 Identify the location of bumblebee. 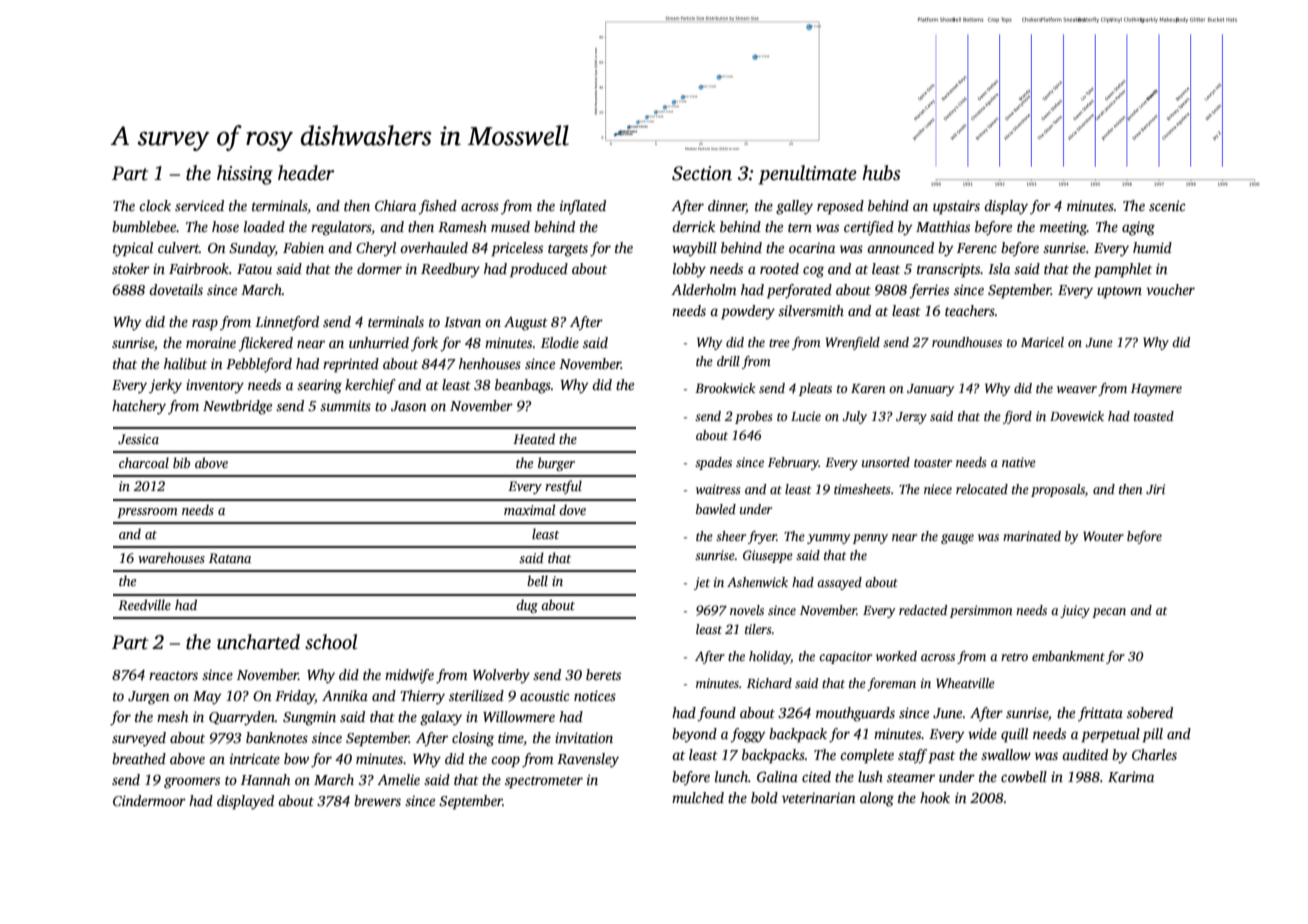
(144, 226).
